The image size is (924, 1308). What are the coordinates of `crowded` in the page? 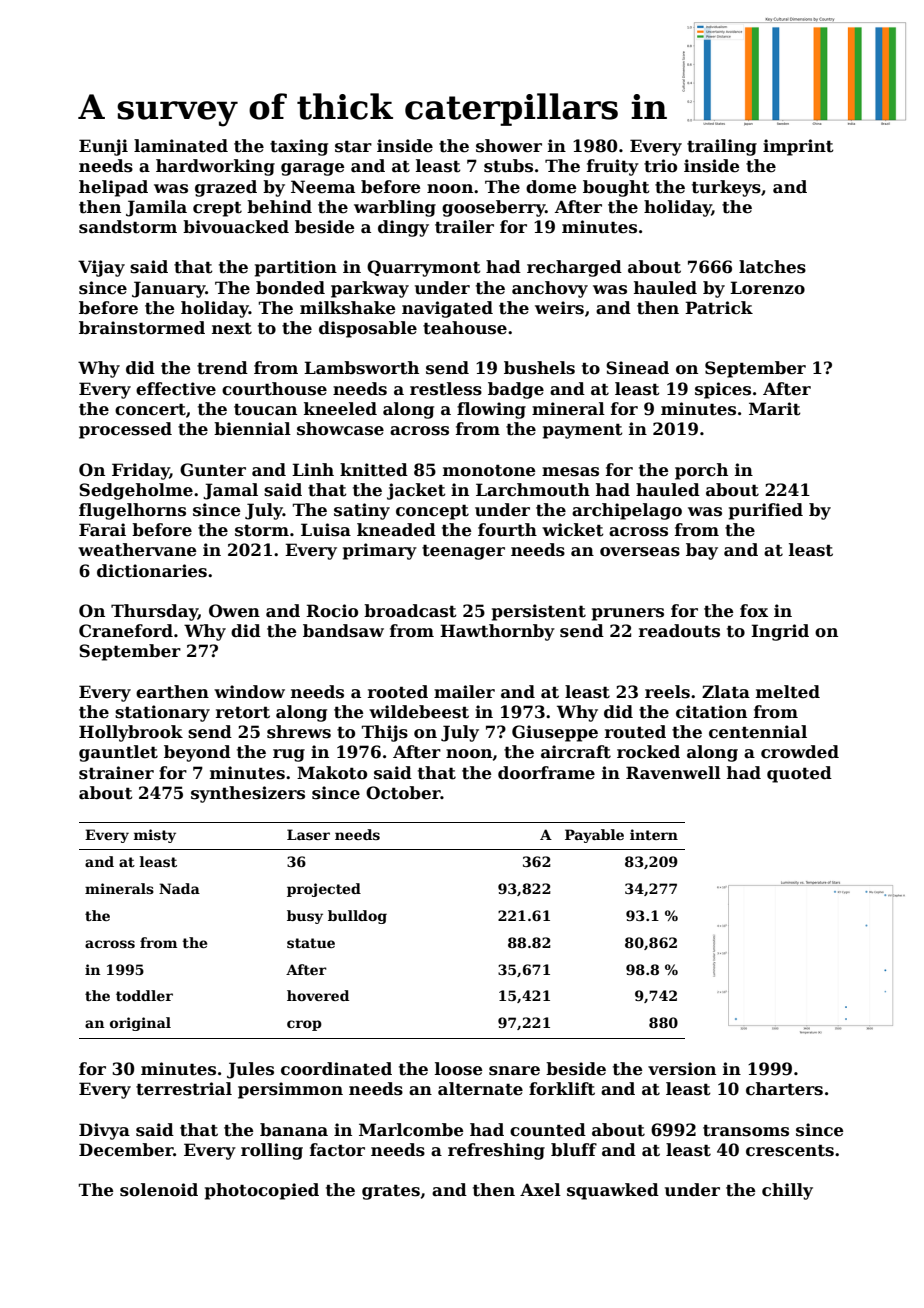 It's located at (800, 752).
